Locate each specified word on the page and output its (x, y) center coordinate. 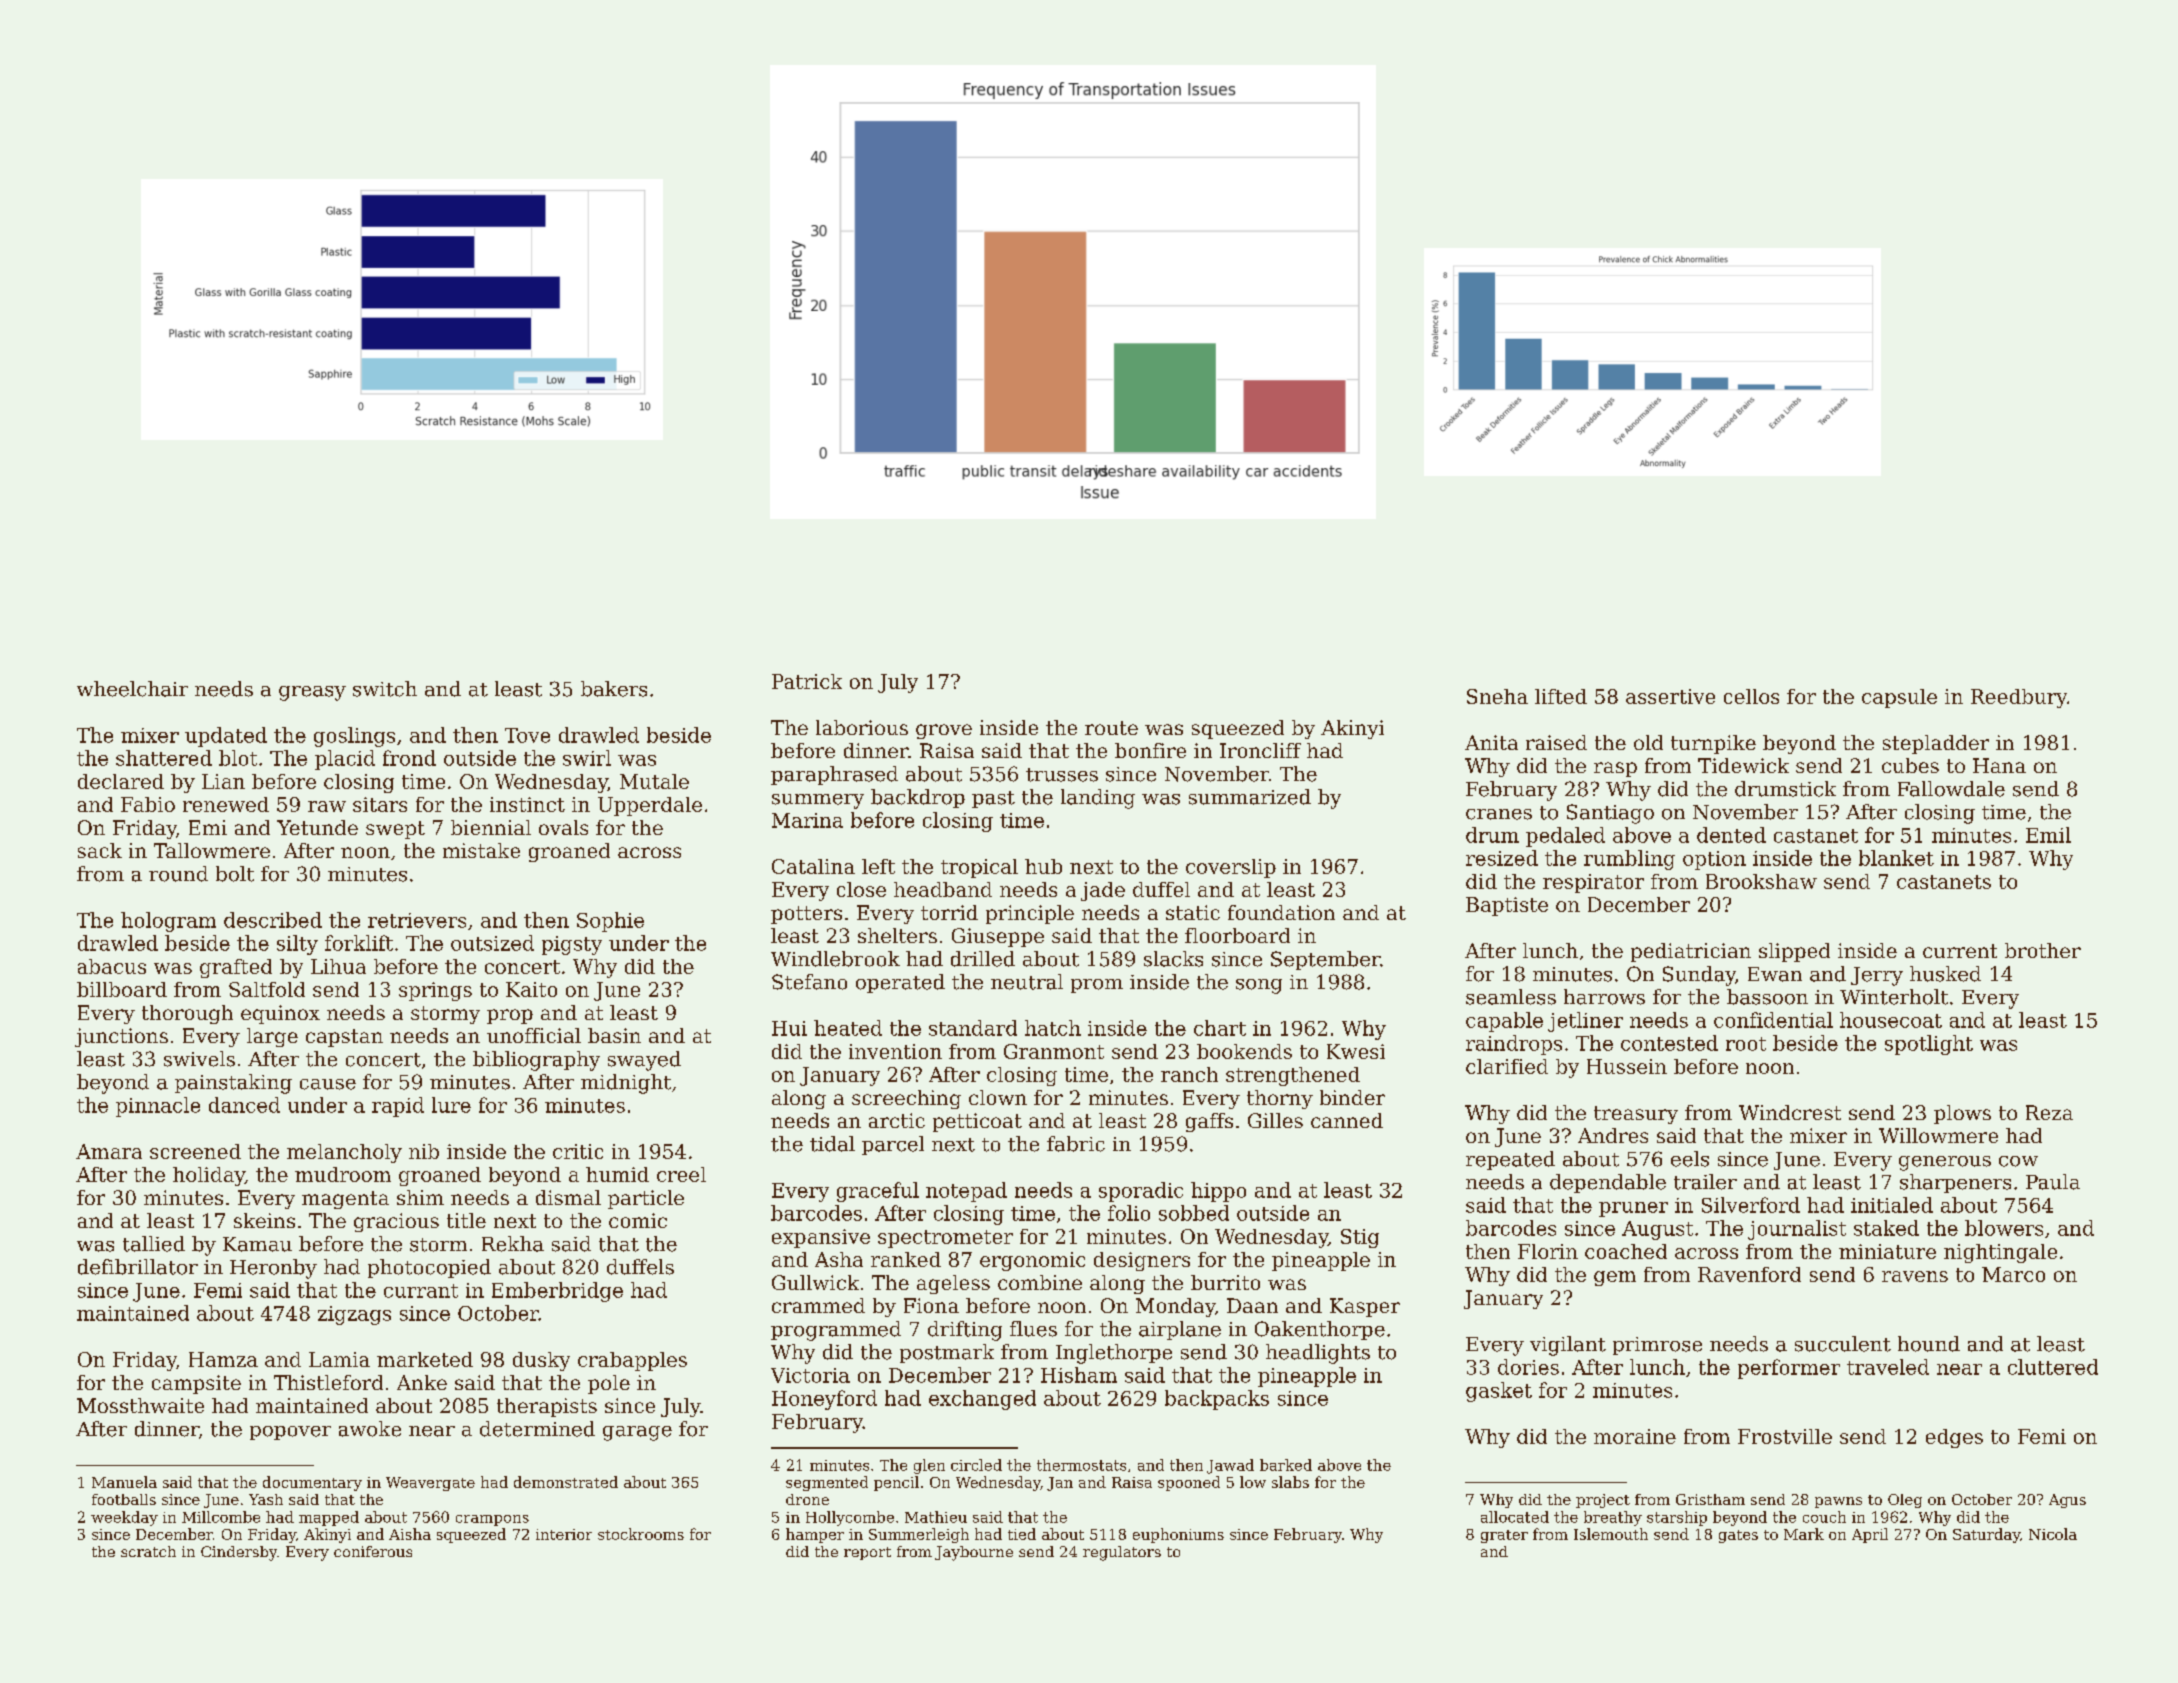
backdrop (918, 798)
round (178, 874)
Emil (2048, 835)
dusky (541, 1361)
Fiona (931, 1305)
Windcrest (1790, 1112)
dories (1528, 1367)
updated (226, 737)
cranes (1499, 814)
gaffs (1209, 1122)
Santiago (1610, 814)
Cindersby (239, 1553)
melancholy (344, 1153)
